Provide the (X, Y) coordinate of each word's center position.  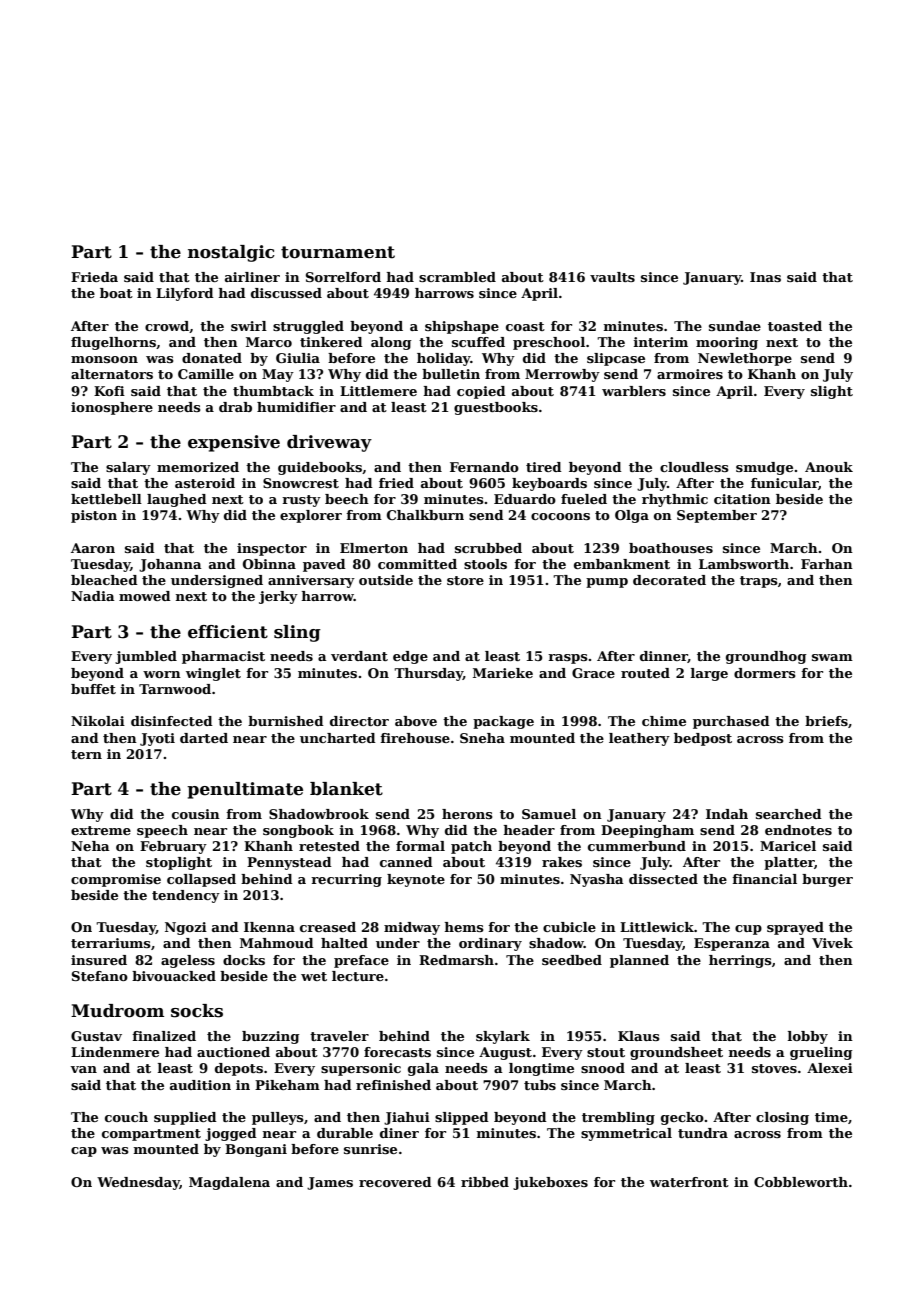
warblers (634, 391)
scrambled (457, 277)
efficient (228, 632)
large (709, 674)
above (416, 721)
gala (423, 1069)
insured (99, 960)
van (83, 1069)
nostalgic (231, 253)
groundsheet (676, 1053)
